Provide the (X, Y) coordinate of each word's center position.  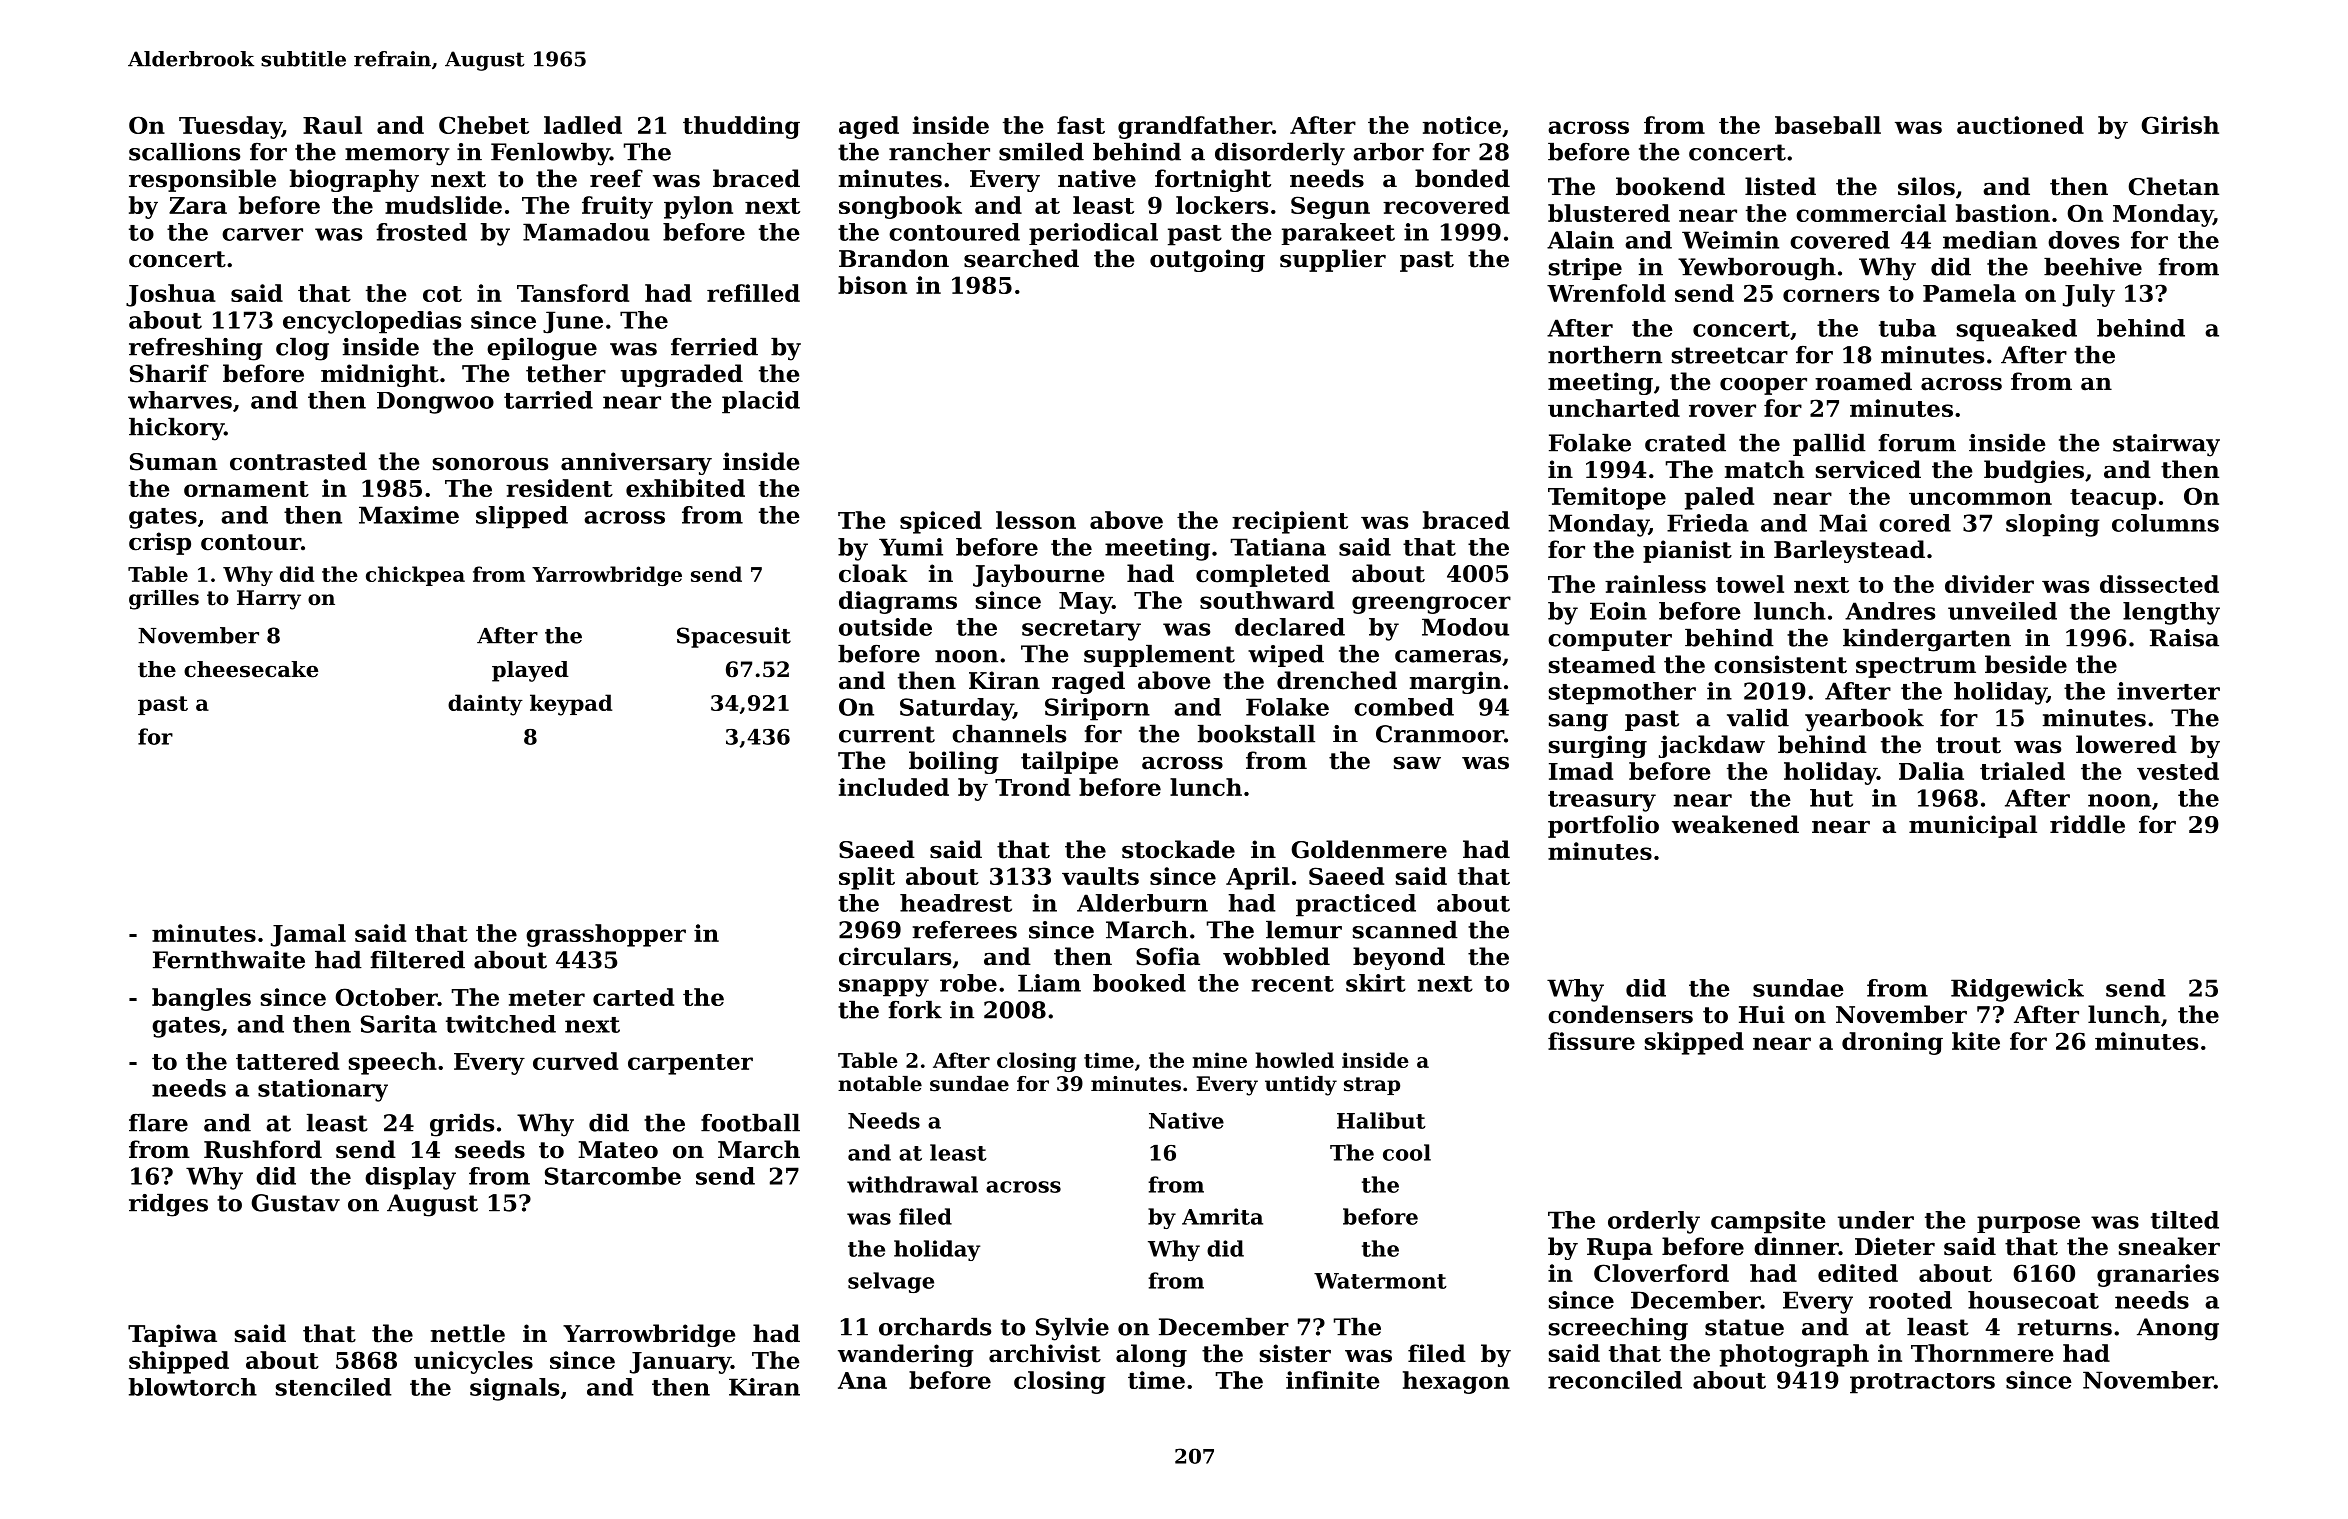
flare (158, 1123)
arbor (1388, 152)
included (894, 787)
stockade (1178, 849)
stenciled (334, 1387)
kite (1976, 1041)
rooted (1910, 1300)
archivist (1045, 1353)
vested (2178, 771)
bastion (2003, 213)
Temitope (1607, 498)
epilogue (542, 349)
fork (915, 1010)
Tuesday (230, 127)
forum (1917, 443)
